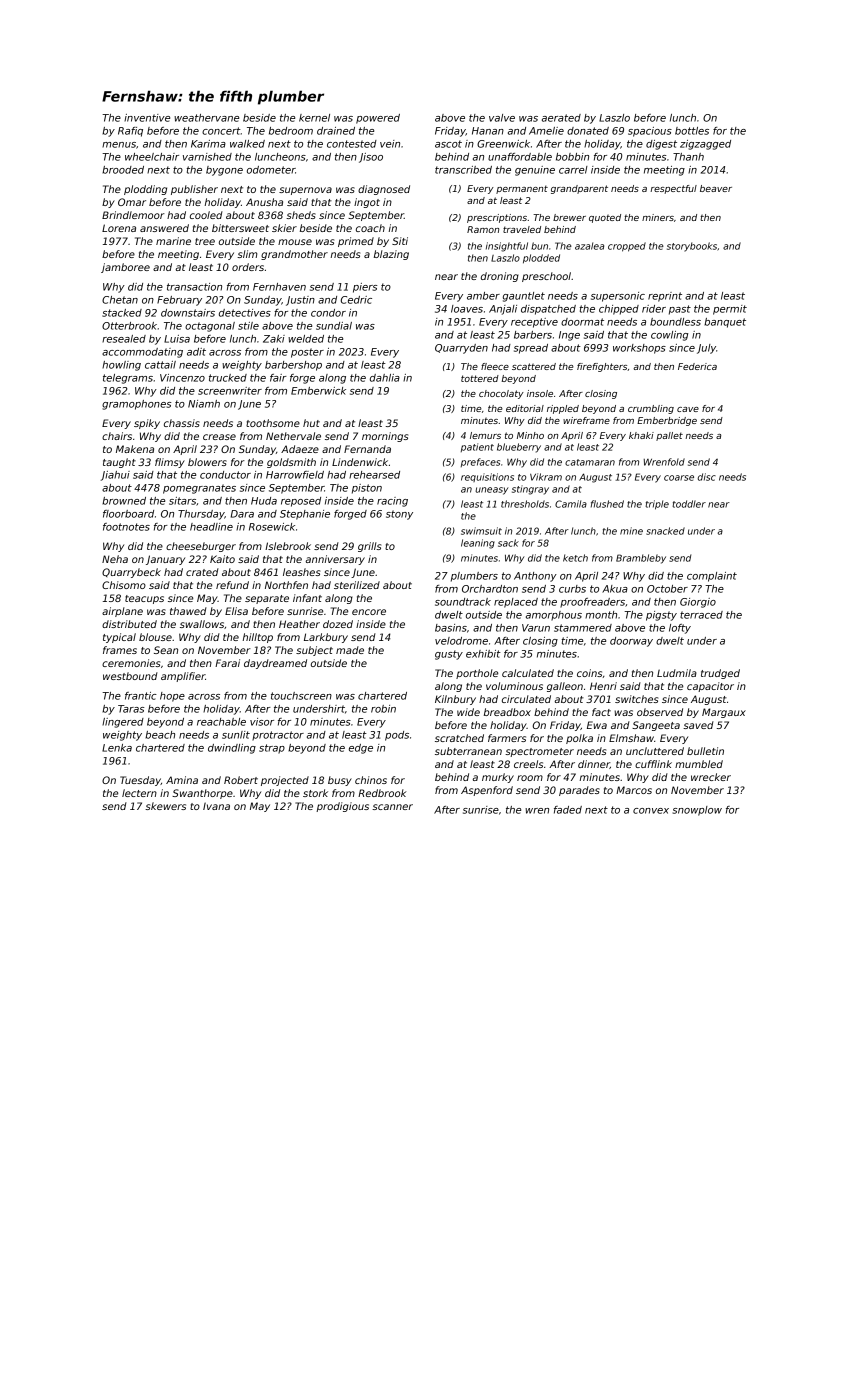 This image has height=1400, width=849. I want to click on disc, so click(707, 477).
